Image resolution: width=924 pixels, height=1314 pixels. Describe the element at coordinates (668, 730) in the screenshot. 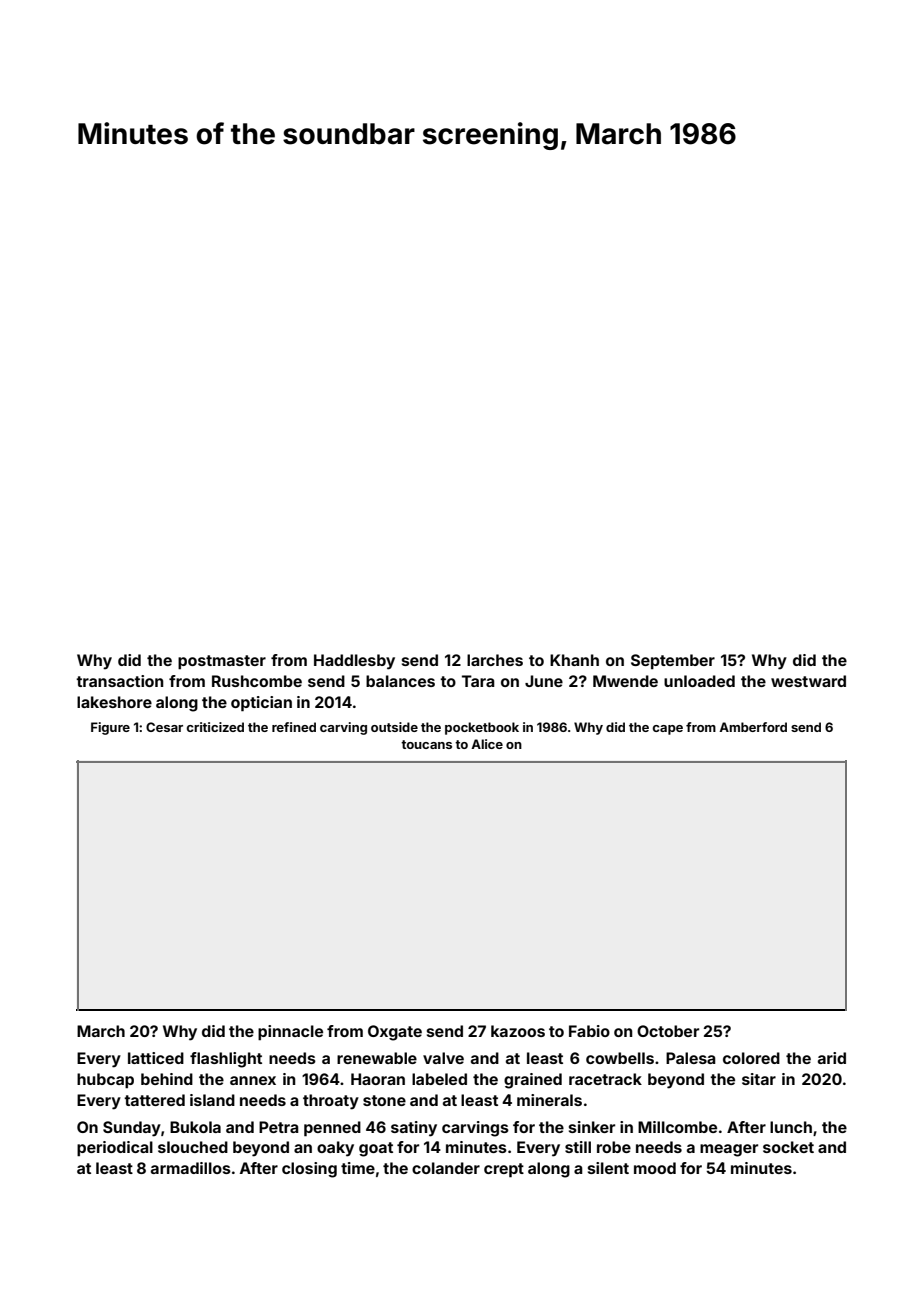

I see `cape` at that location.
